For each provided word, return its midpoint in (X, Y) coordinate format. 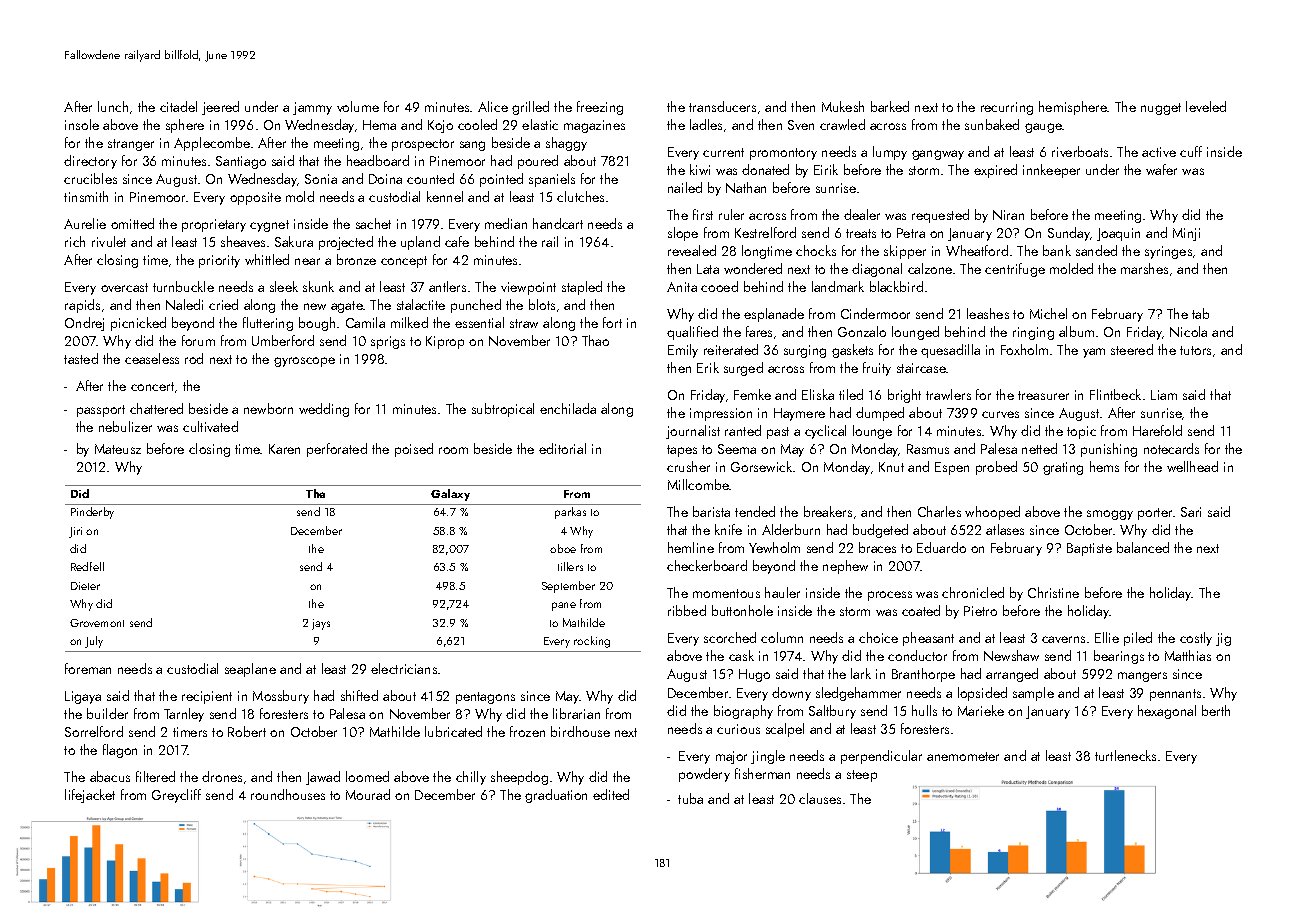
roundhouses (288, 794)
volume (358, 106)
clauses (820, 798)
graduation (556, 796)
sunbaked (992, 124)
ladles (706, 124)
